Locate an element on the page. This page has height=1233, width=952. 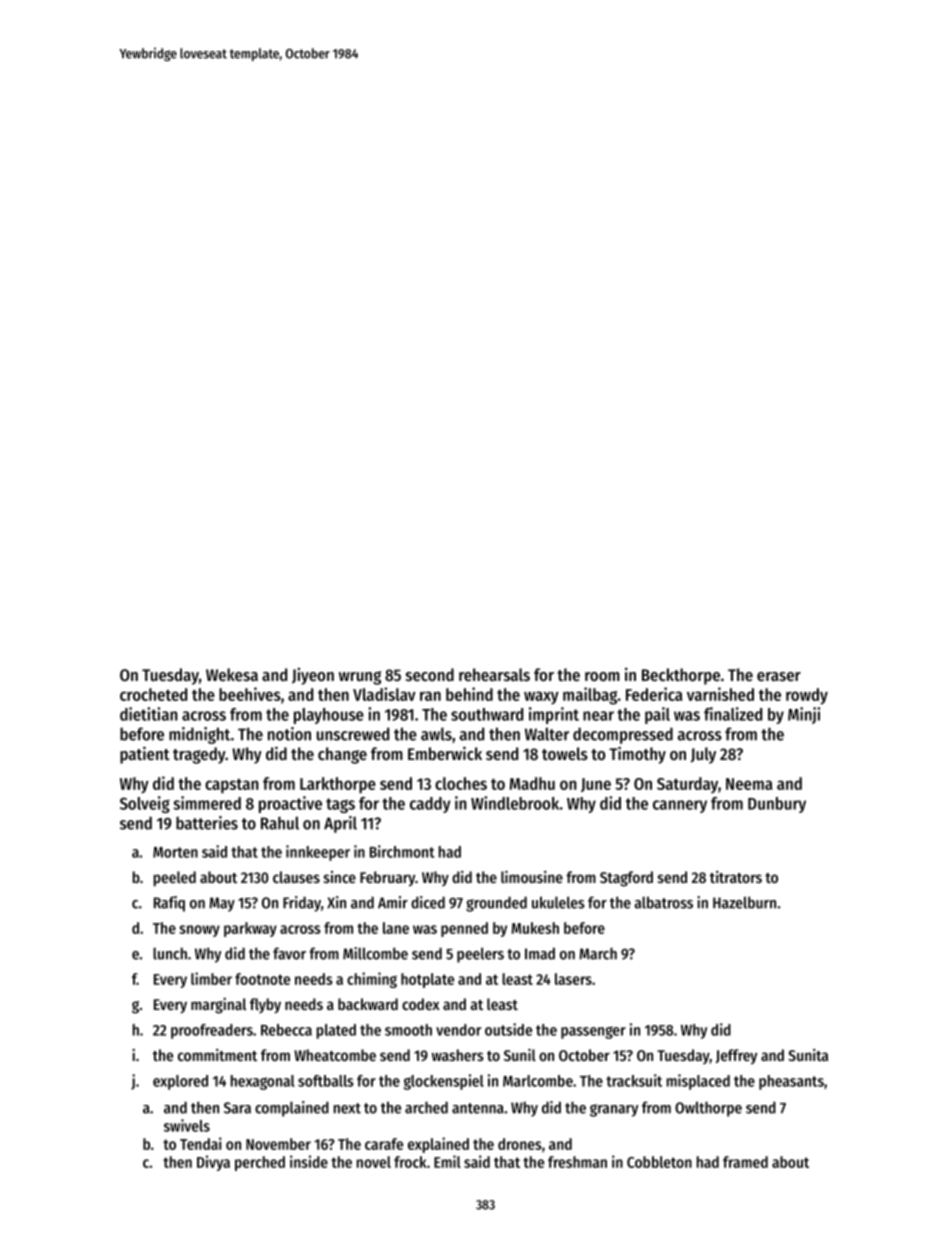
novel is located at coordinates (374, 1162).
